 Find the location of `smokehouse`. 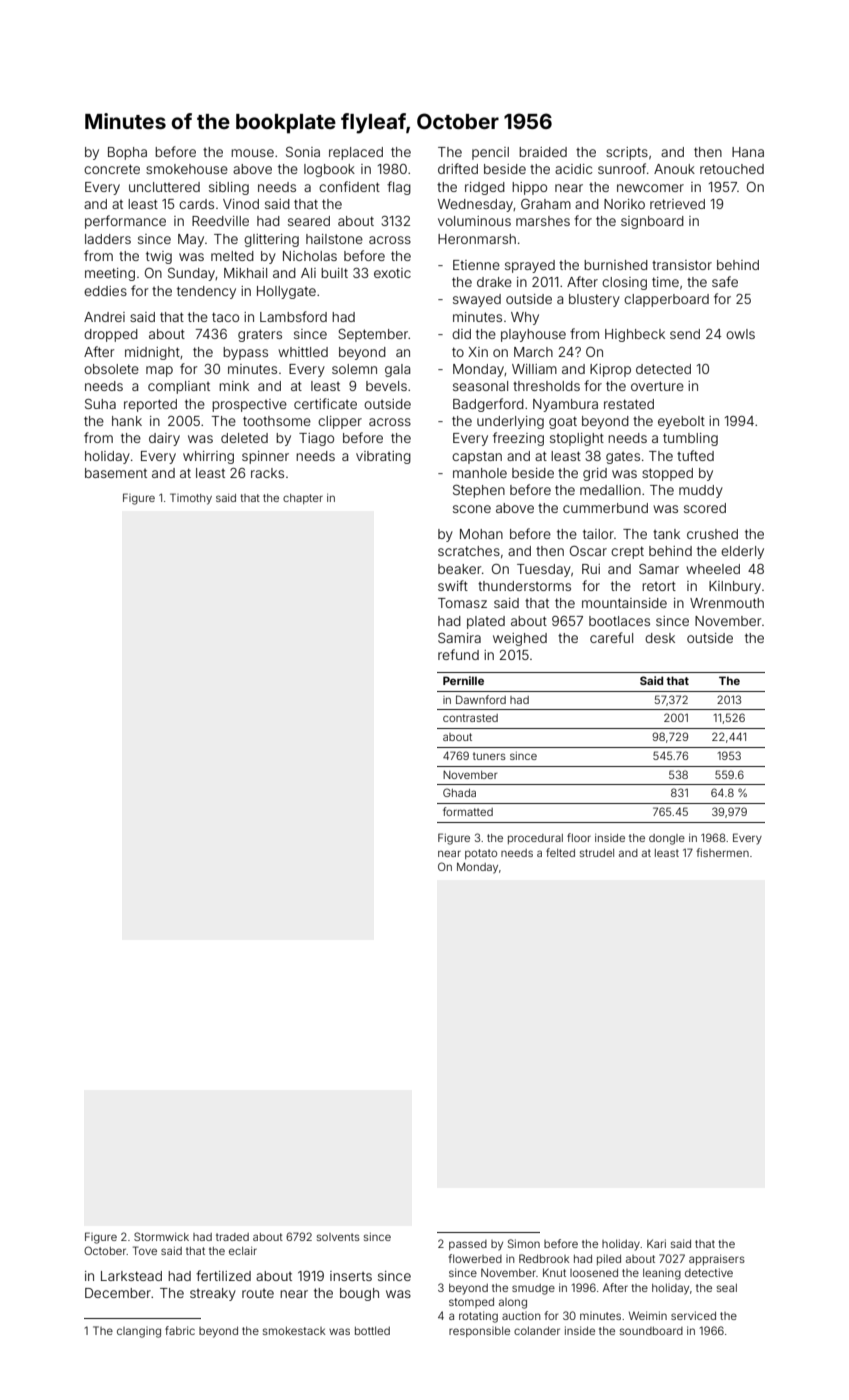

smokehouse is located at coordinates (187, 169).
